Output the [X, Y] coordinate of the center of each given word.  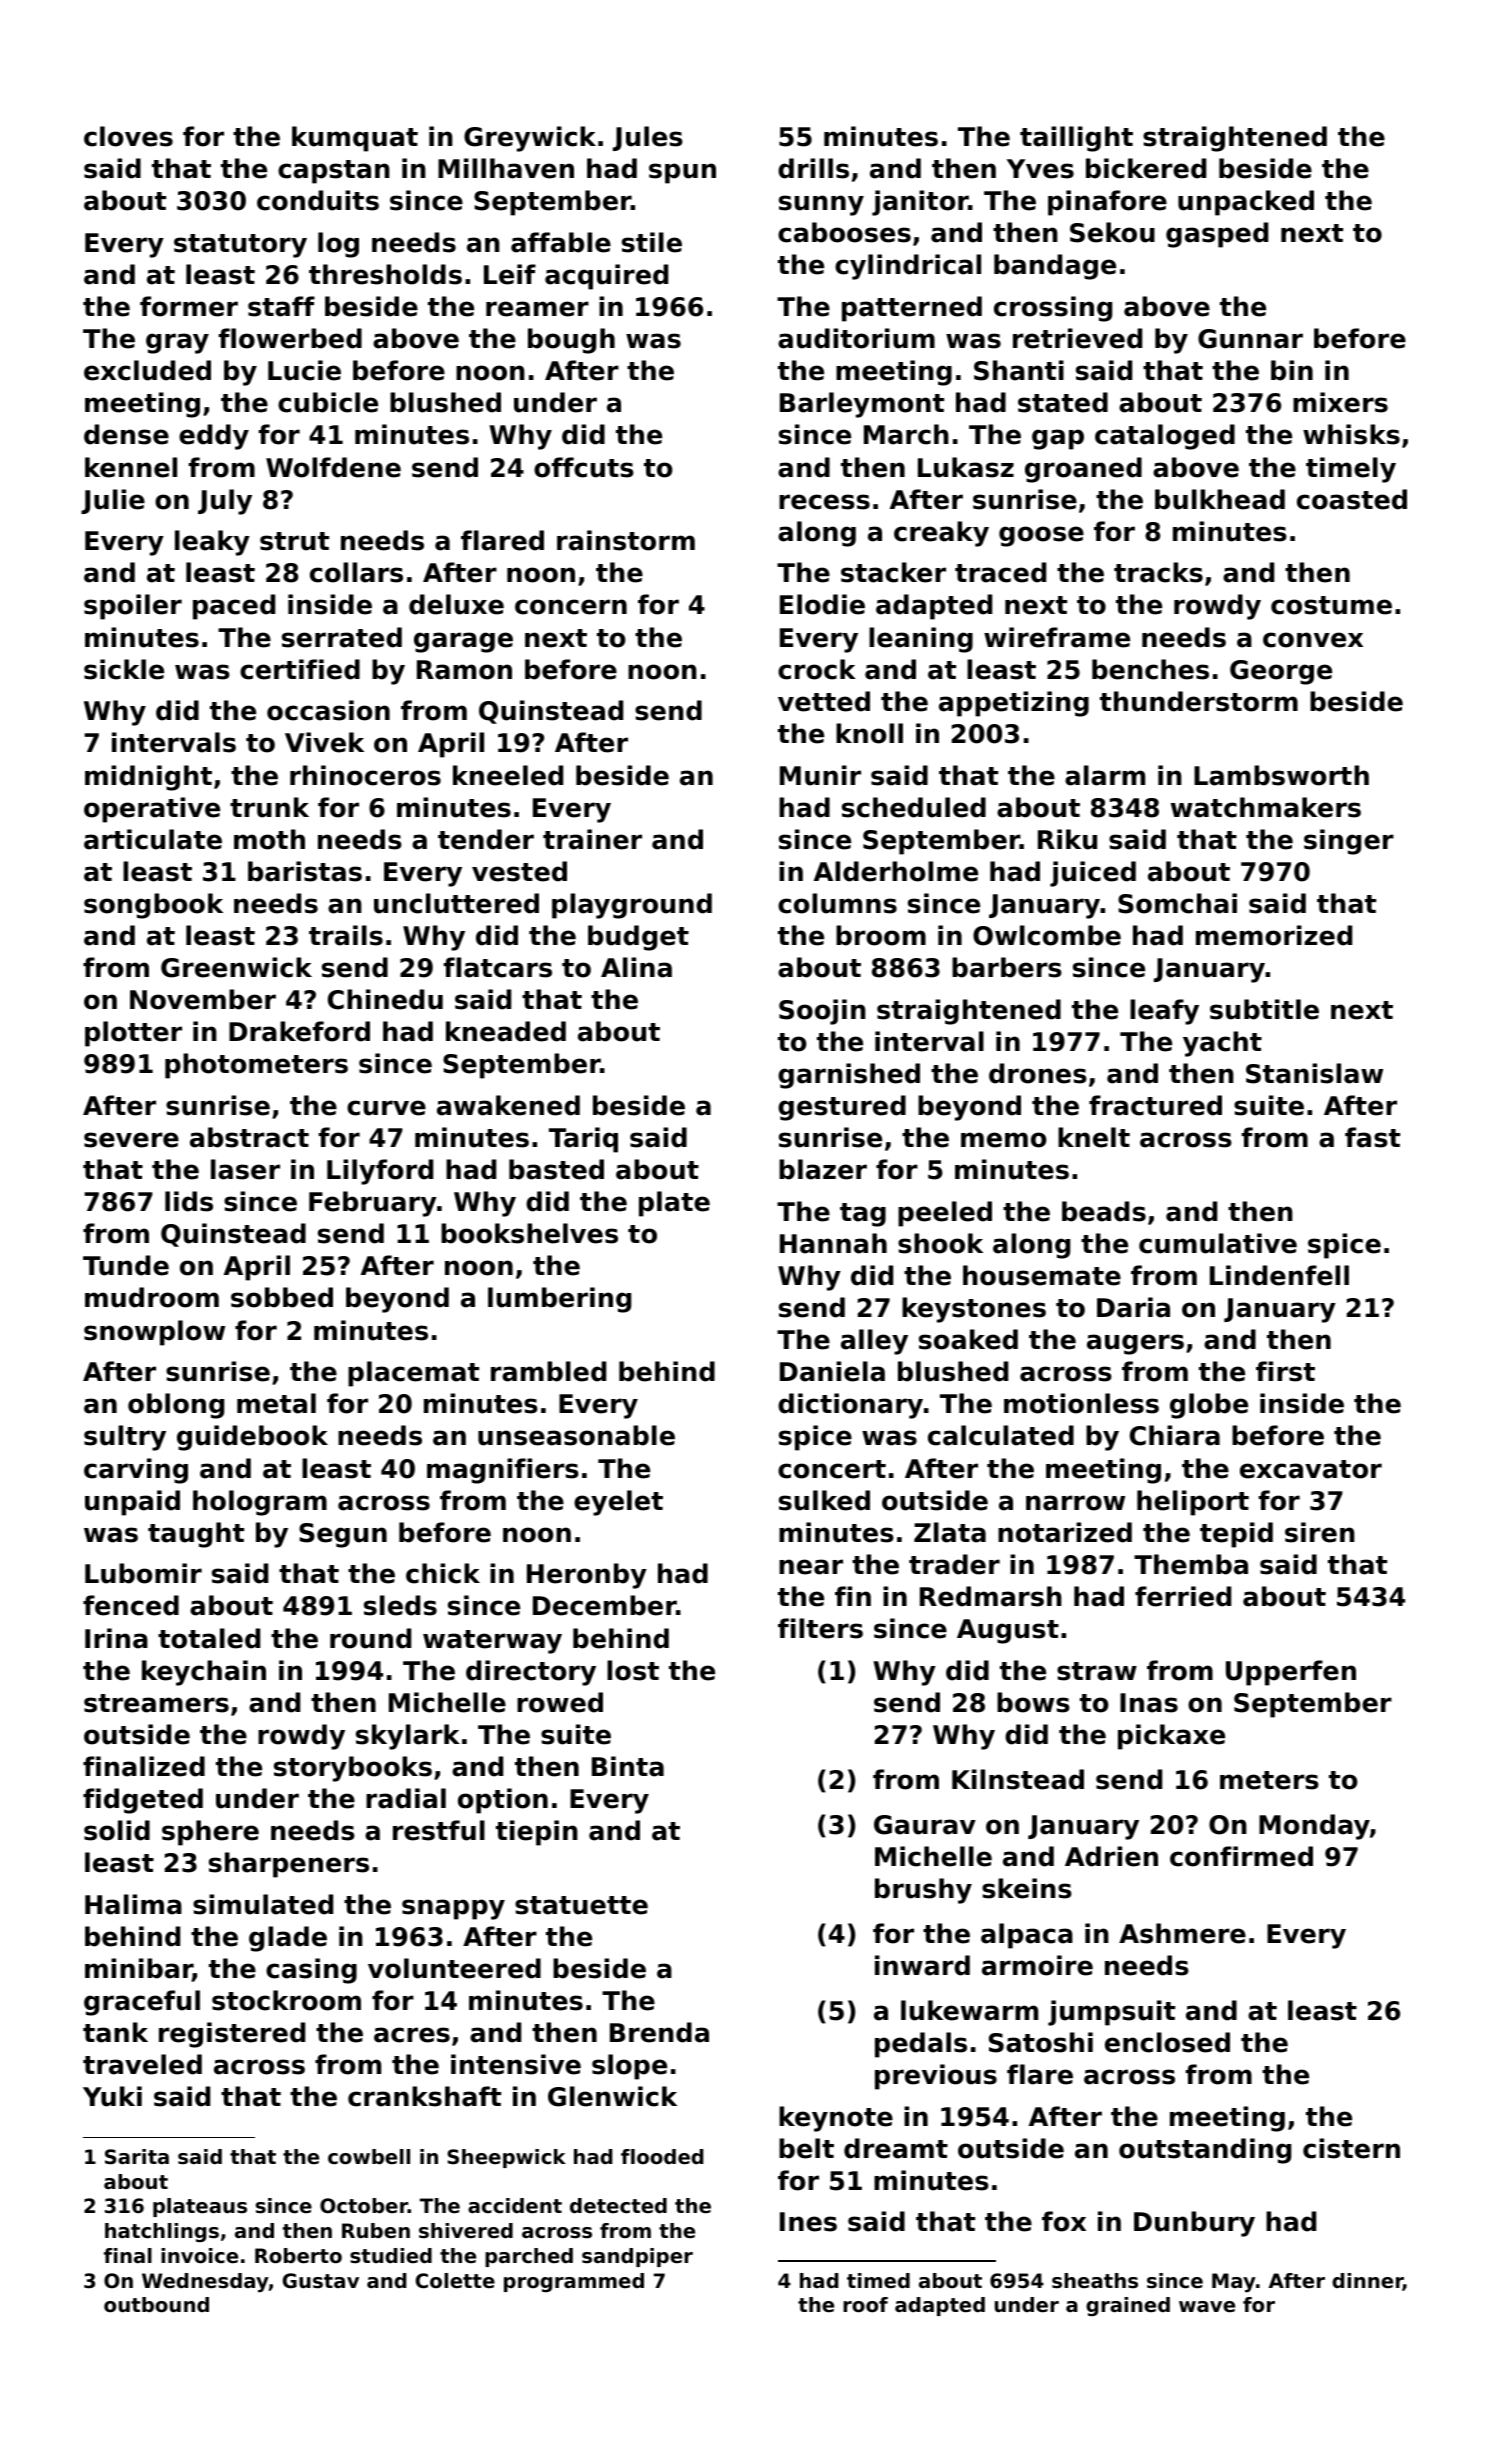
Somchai [1177, 903]
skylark [408, 1737]
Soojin [822, 1012]
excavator [1311, 1469]
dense [126, 434]
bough [571, 341]
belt [806, 2148]
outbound [156, 2305]
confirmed [1241, 1856]
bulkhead [1220, 499]
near [811, 1567]
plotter [133, 1034]
